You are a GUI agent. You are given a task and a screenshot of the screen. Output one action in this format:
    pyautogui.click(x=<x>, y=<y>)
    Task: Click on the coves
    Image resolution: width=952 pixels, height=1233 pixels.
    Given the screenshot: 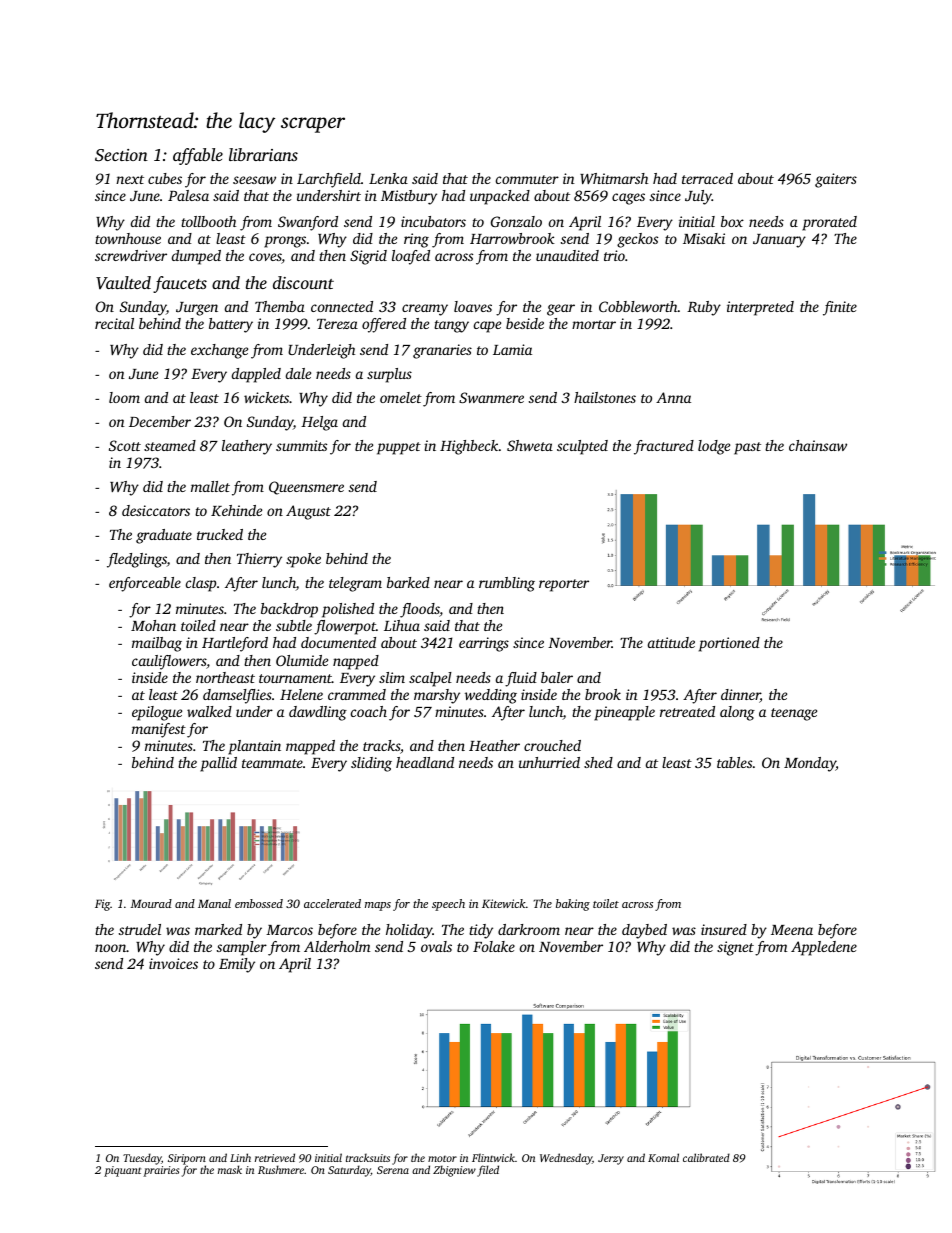 What is the action you would take?
    pyautogui.click(x=265, y=258)
